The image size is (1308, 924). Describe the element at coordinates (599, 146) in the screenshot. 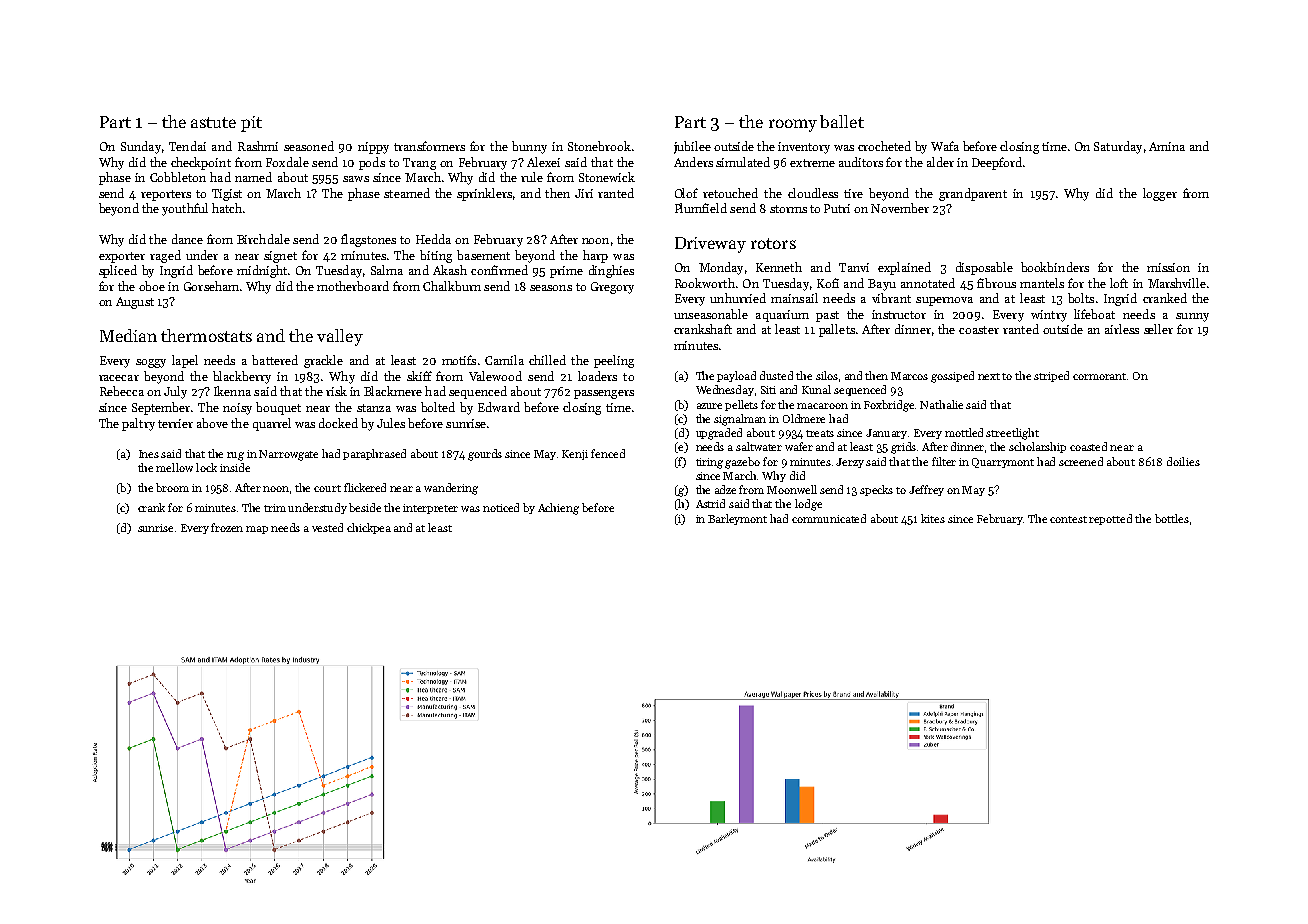

I see `Stonebrook` at that location.
